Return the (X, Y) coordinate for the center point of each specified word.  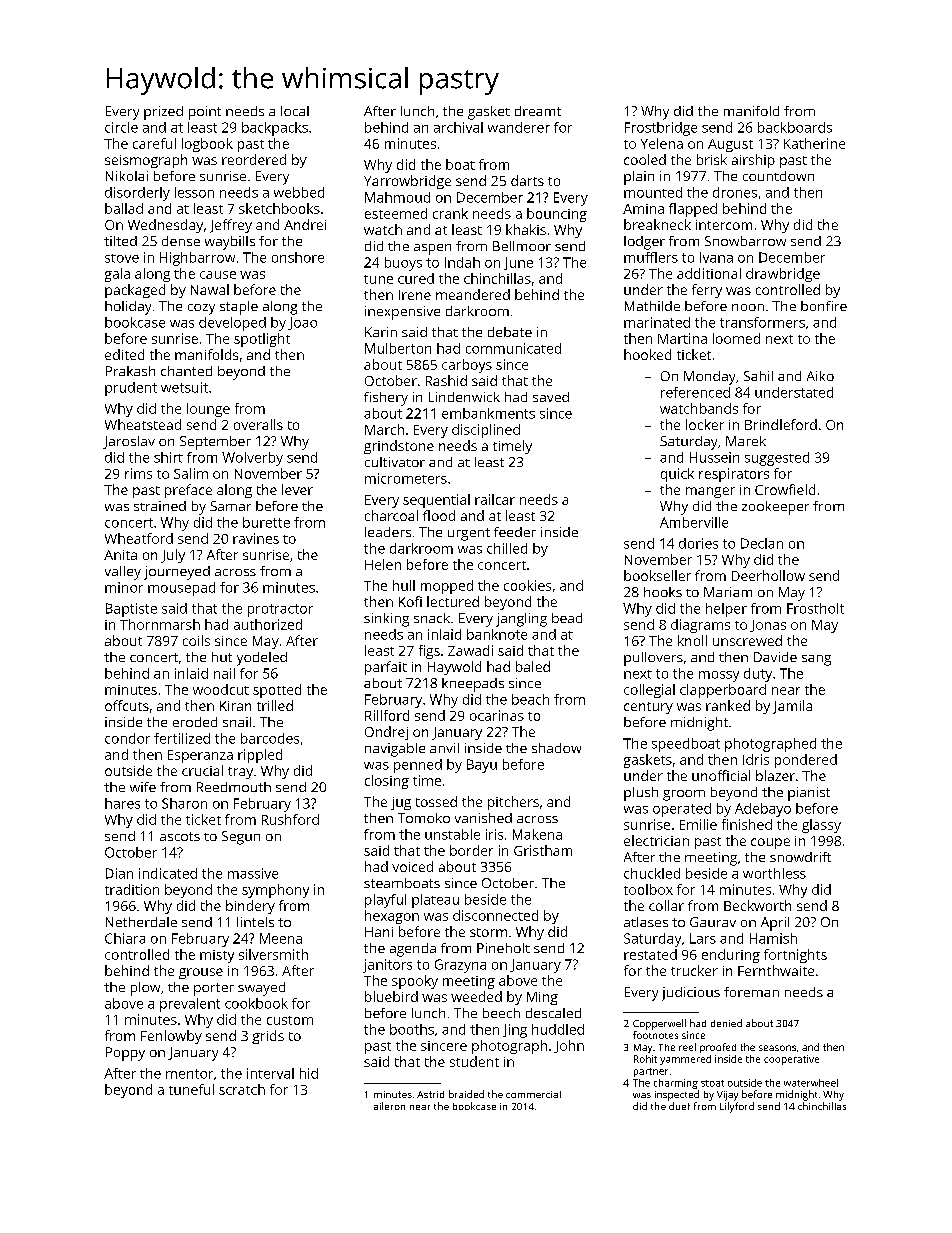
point (205, 113)
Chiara (125, 938)
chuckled (652, 873)
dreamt (538, 111)
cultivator (395, 462)
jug (401, 803)
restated (650, 954)
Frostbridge (661, 129)
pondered (806, 761)
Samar (230, 506)
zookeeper (775, 508)
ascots (180, 836)
